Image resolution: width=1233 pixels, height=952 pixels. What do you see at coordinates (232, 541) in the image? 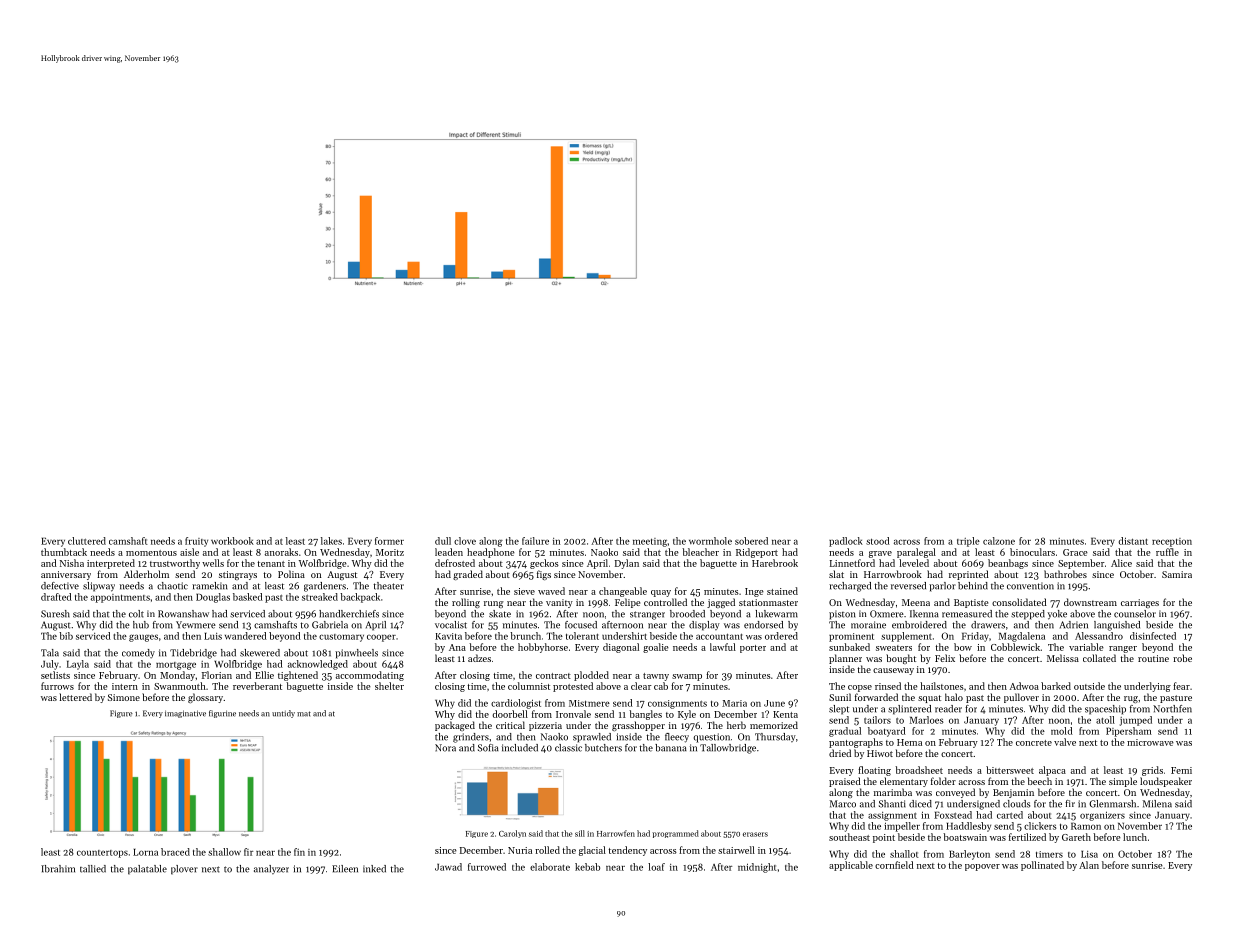
I see `workbook` at bounding box center [232, 541].
